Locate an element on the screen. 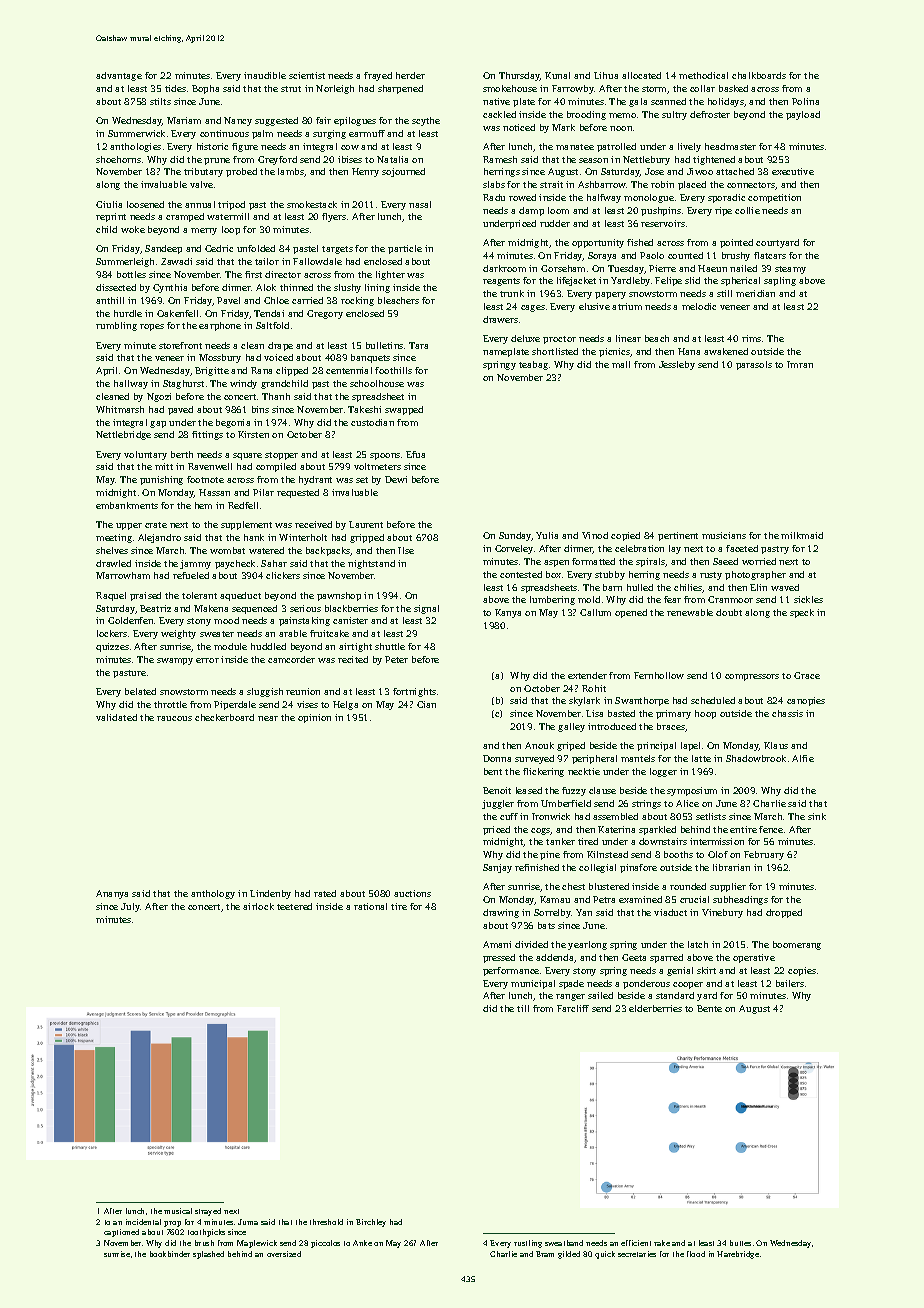 The image size is (924, 1308). ibises is located at coordinates (350, 159).
